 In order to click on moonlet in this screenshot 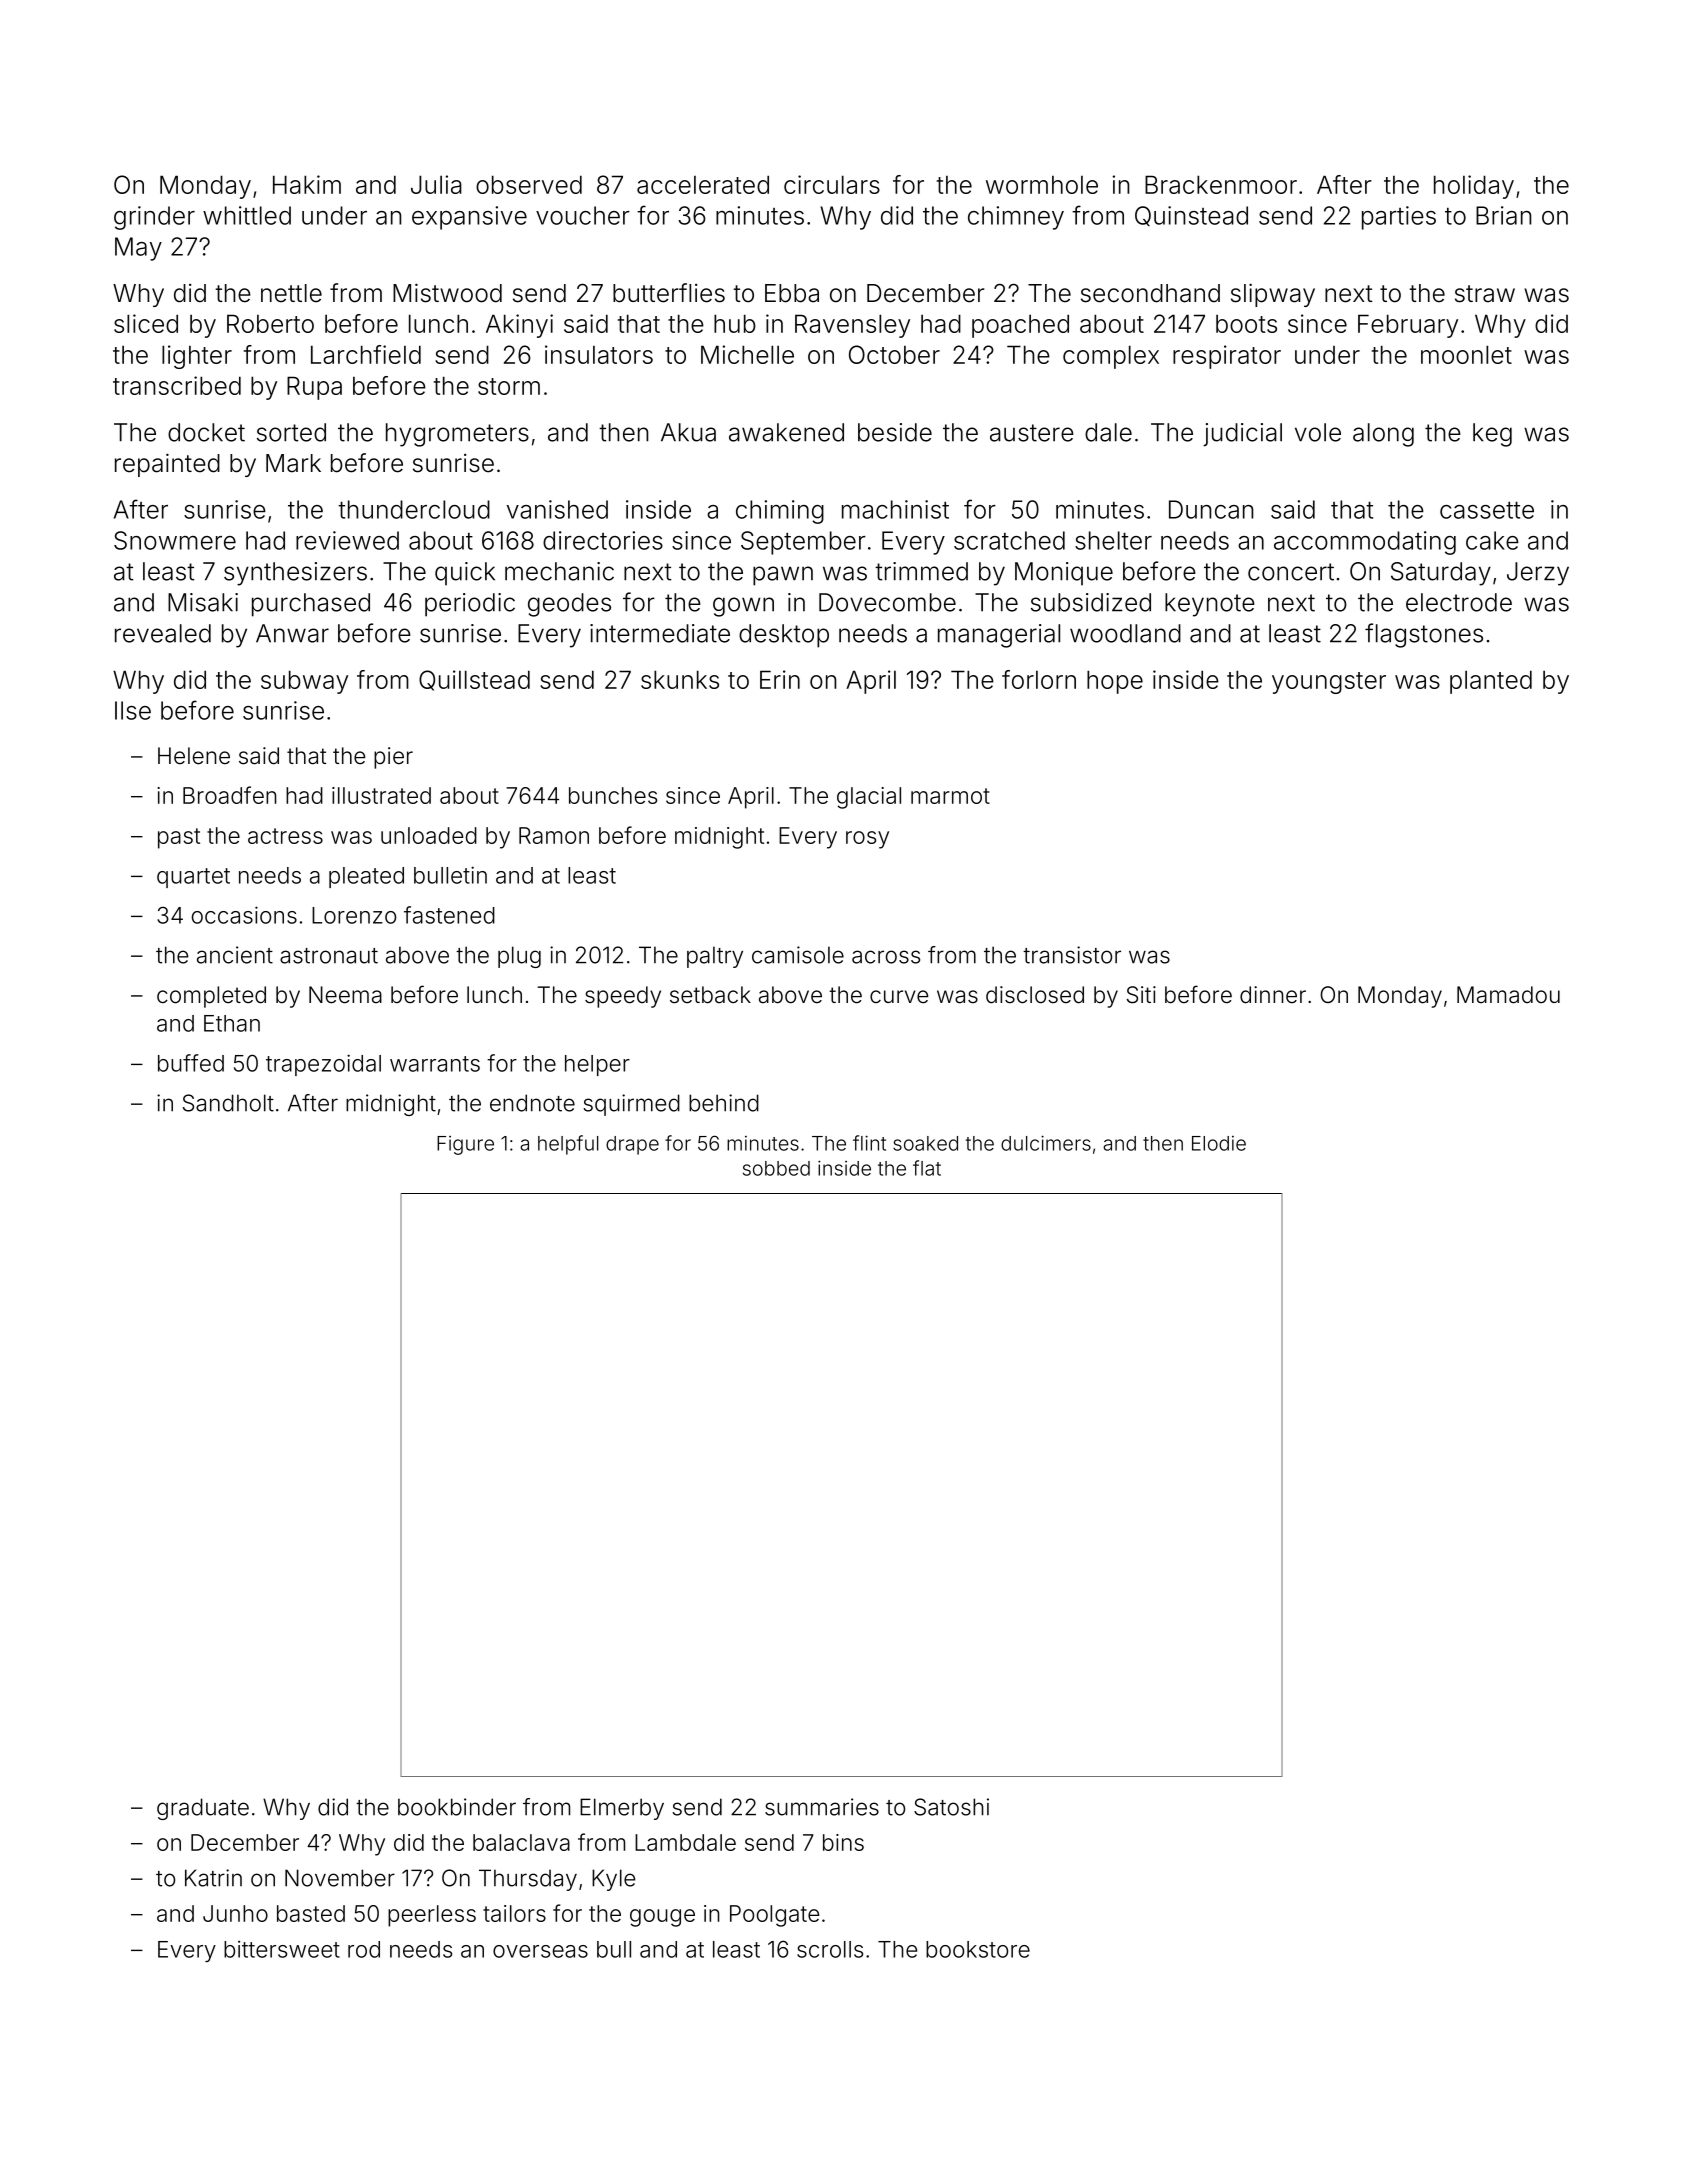, I will do `click(1466, 354)`.
